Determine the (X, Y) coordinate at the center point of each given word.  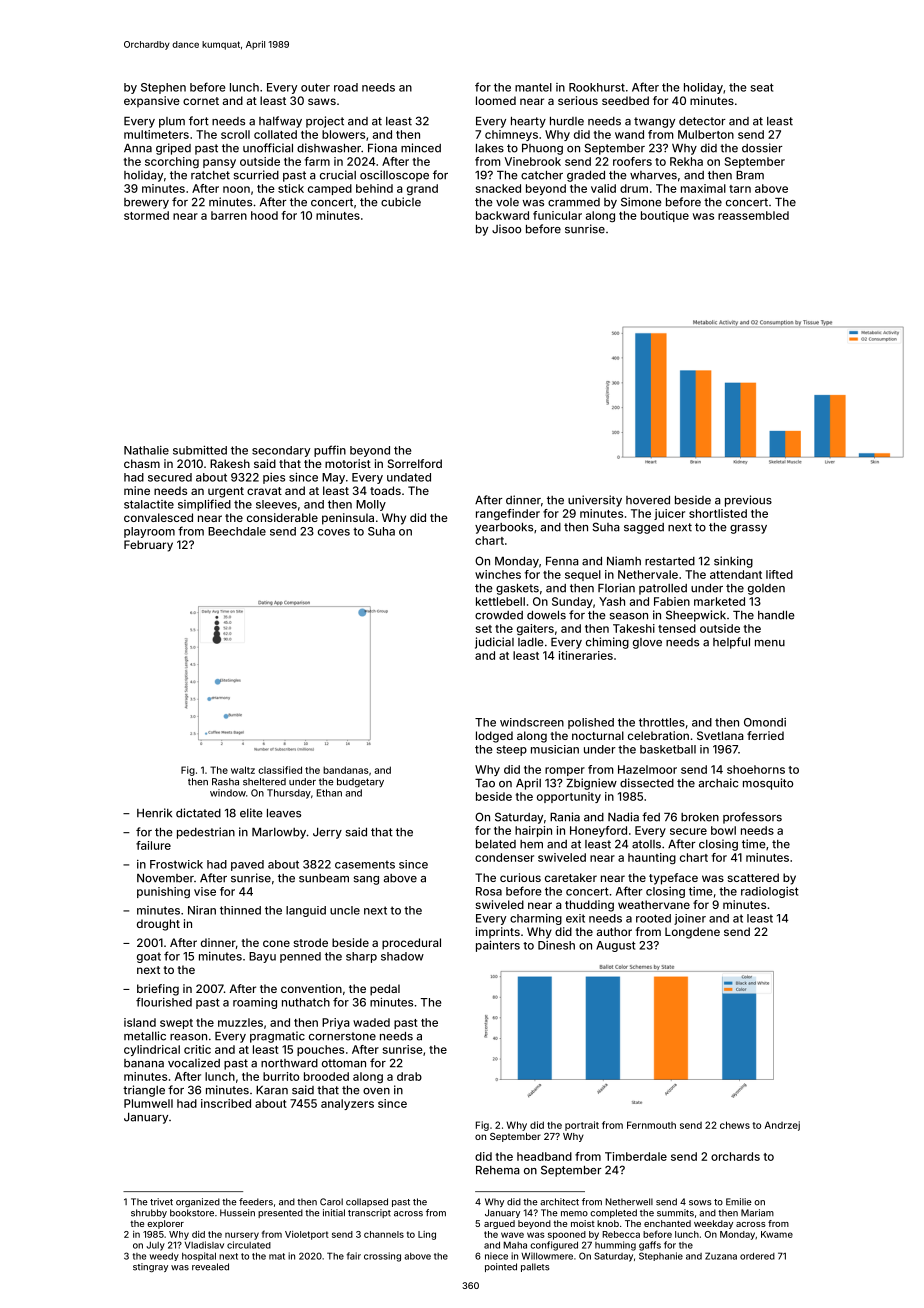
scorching (172, 162)
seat (762, 87)
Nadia (623, 817)
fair (354, 1256)
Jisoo (506, 229)
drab (409, 1076)
